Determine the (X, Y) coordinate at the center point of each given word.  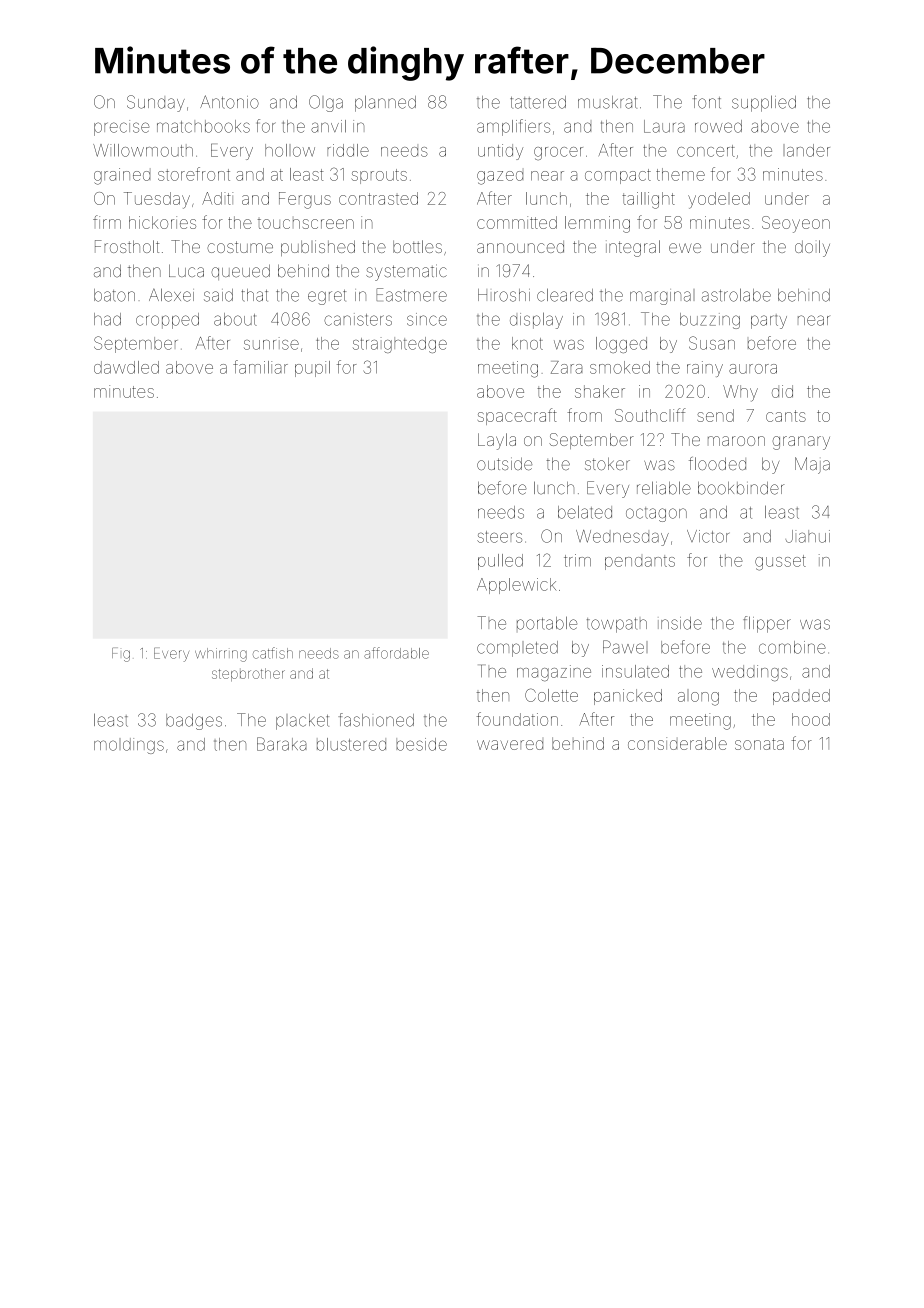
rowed (718, 126)
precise (121, 128)
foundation (517, 719)
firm (107, 222)
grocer (558, 153)
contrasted (378, 198)
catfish (273, 653)
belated (585, 512)
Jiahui (807, 536)
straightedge (400, 345)
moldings (129, 746)
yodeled (719, 200)
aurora (753, 369)
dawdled (126, 367)
